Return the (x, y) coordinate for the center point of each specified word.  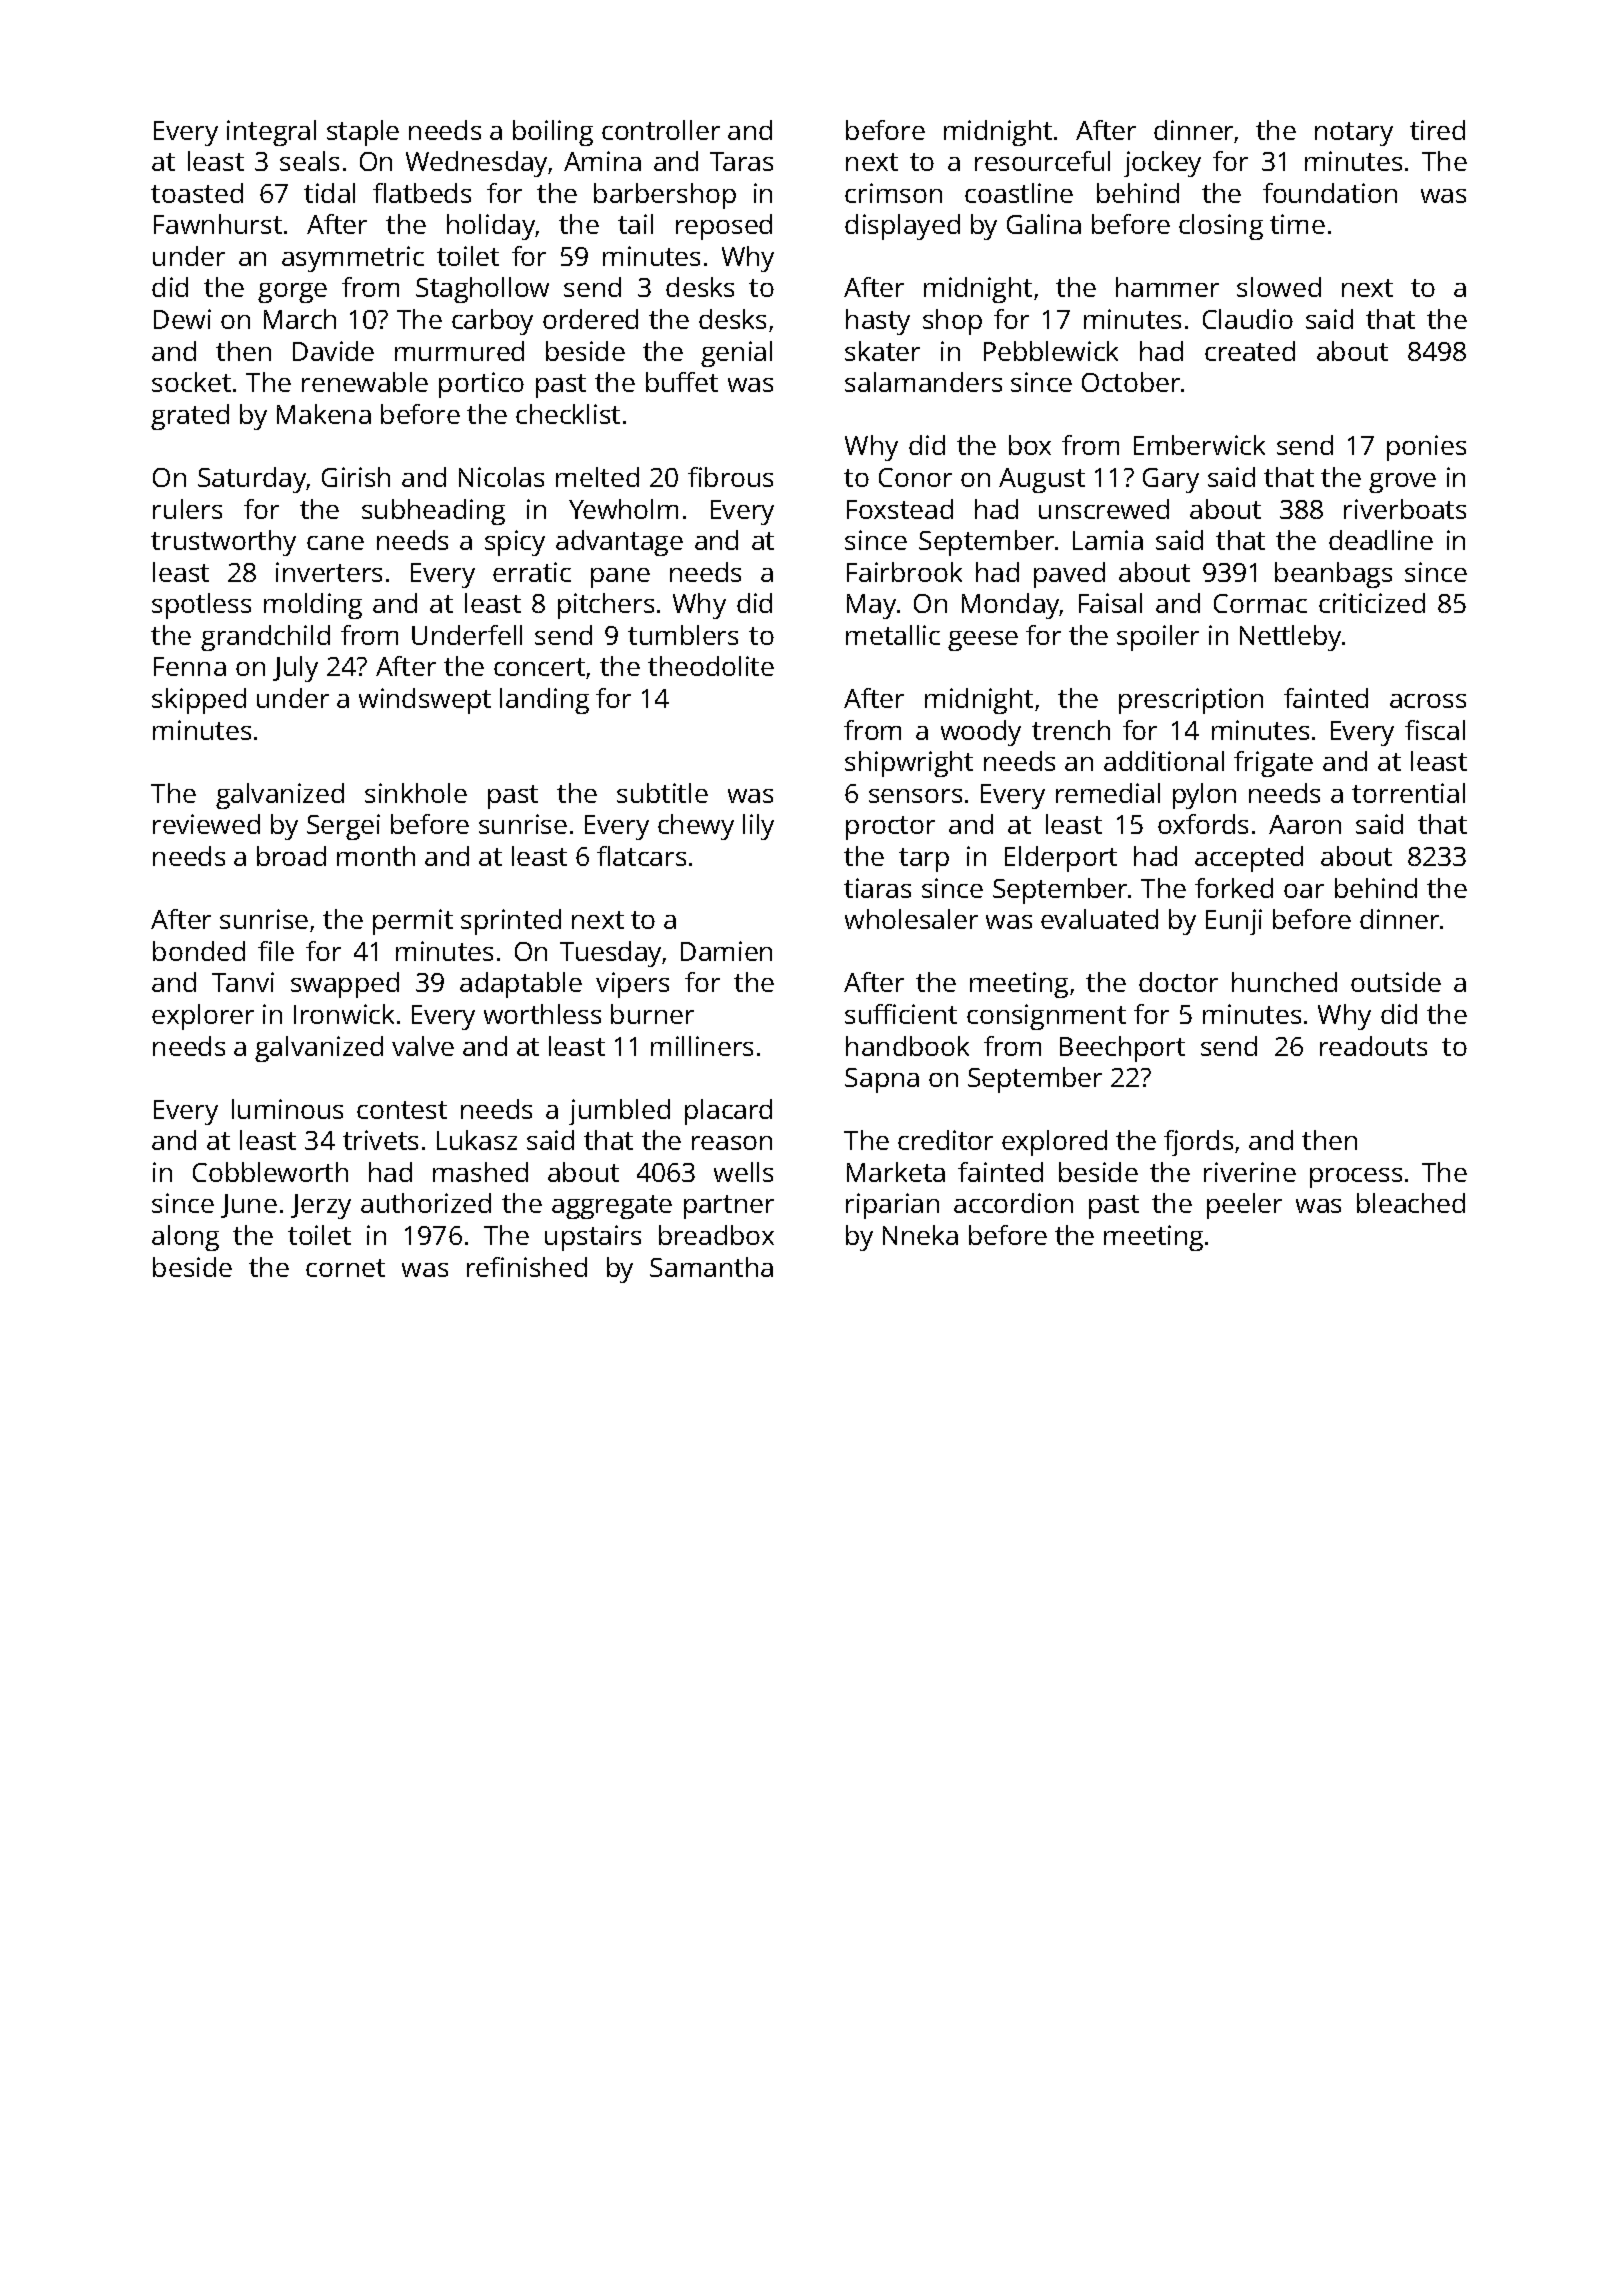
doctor (1178, 982)
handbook (907, 1046)
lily (758, 827)
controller (661, 130)
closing (1221, 227)
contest (402, 1110)
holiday (491, 227)
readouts (1373, 1046)
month (376, 856)
